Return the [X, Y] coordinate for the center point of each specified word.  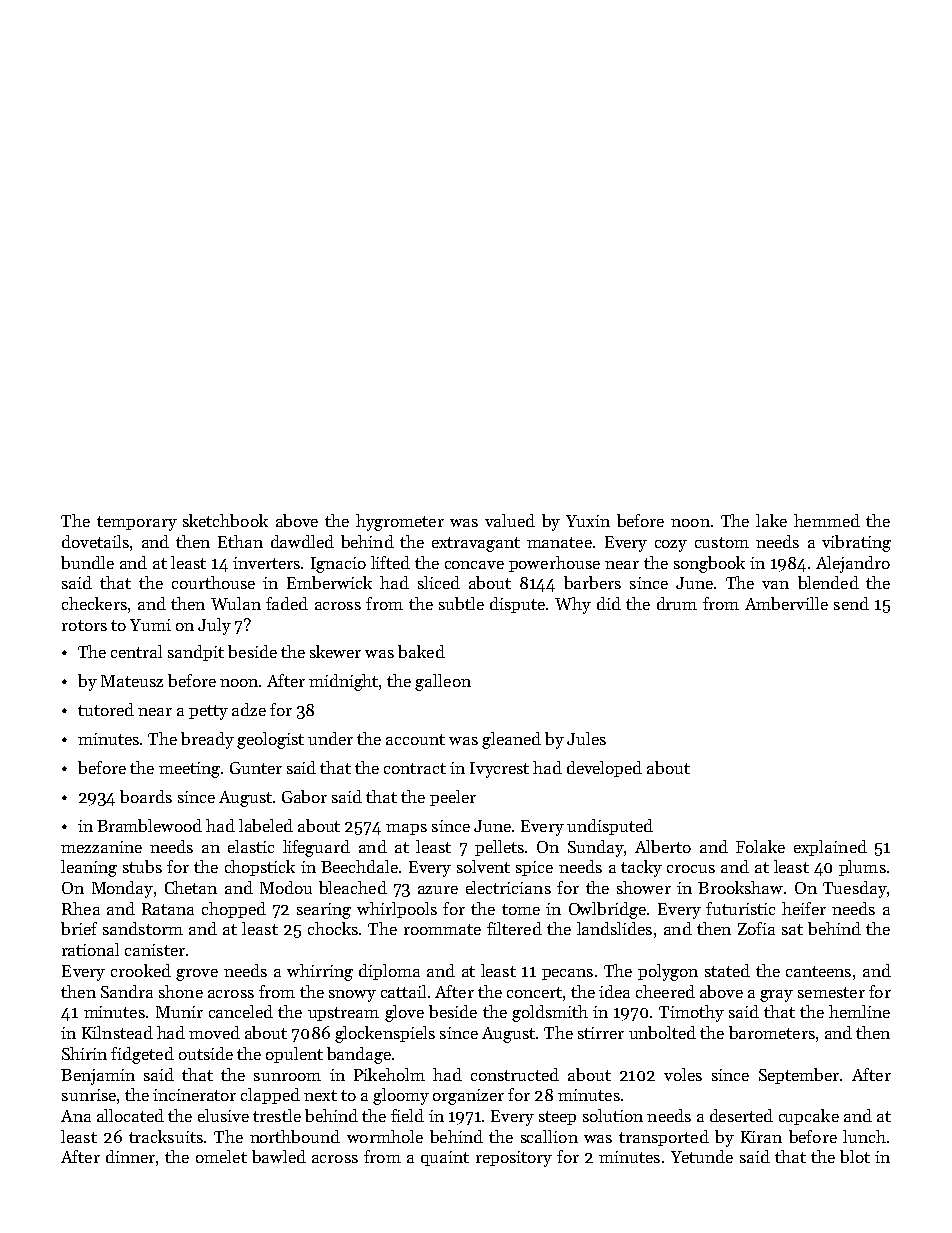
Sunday [596, 848]
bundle [87, 562]
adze [249, 709]
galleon [443, 682]
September [799, 1076]
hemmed [827, 520]
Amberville [786, 603]
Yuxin [588, 521]
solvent [483, 866]
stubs [142, 866]
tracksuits [166, 1136]
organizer [468, 1097]
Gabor [304, 796]
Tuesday [855, 889]
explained [830, 848]
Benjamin [98, 1077]
